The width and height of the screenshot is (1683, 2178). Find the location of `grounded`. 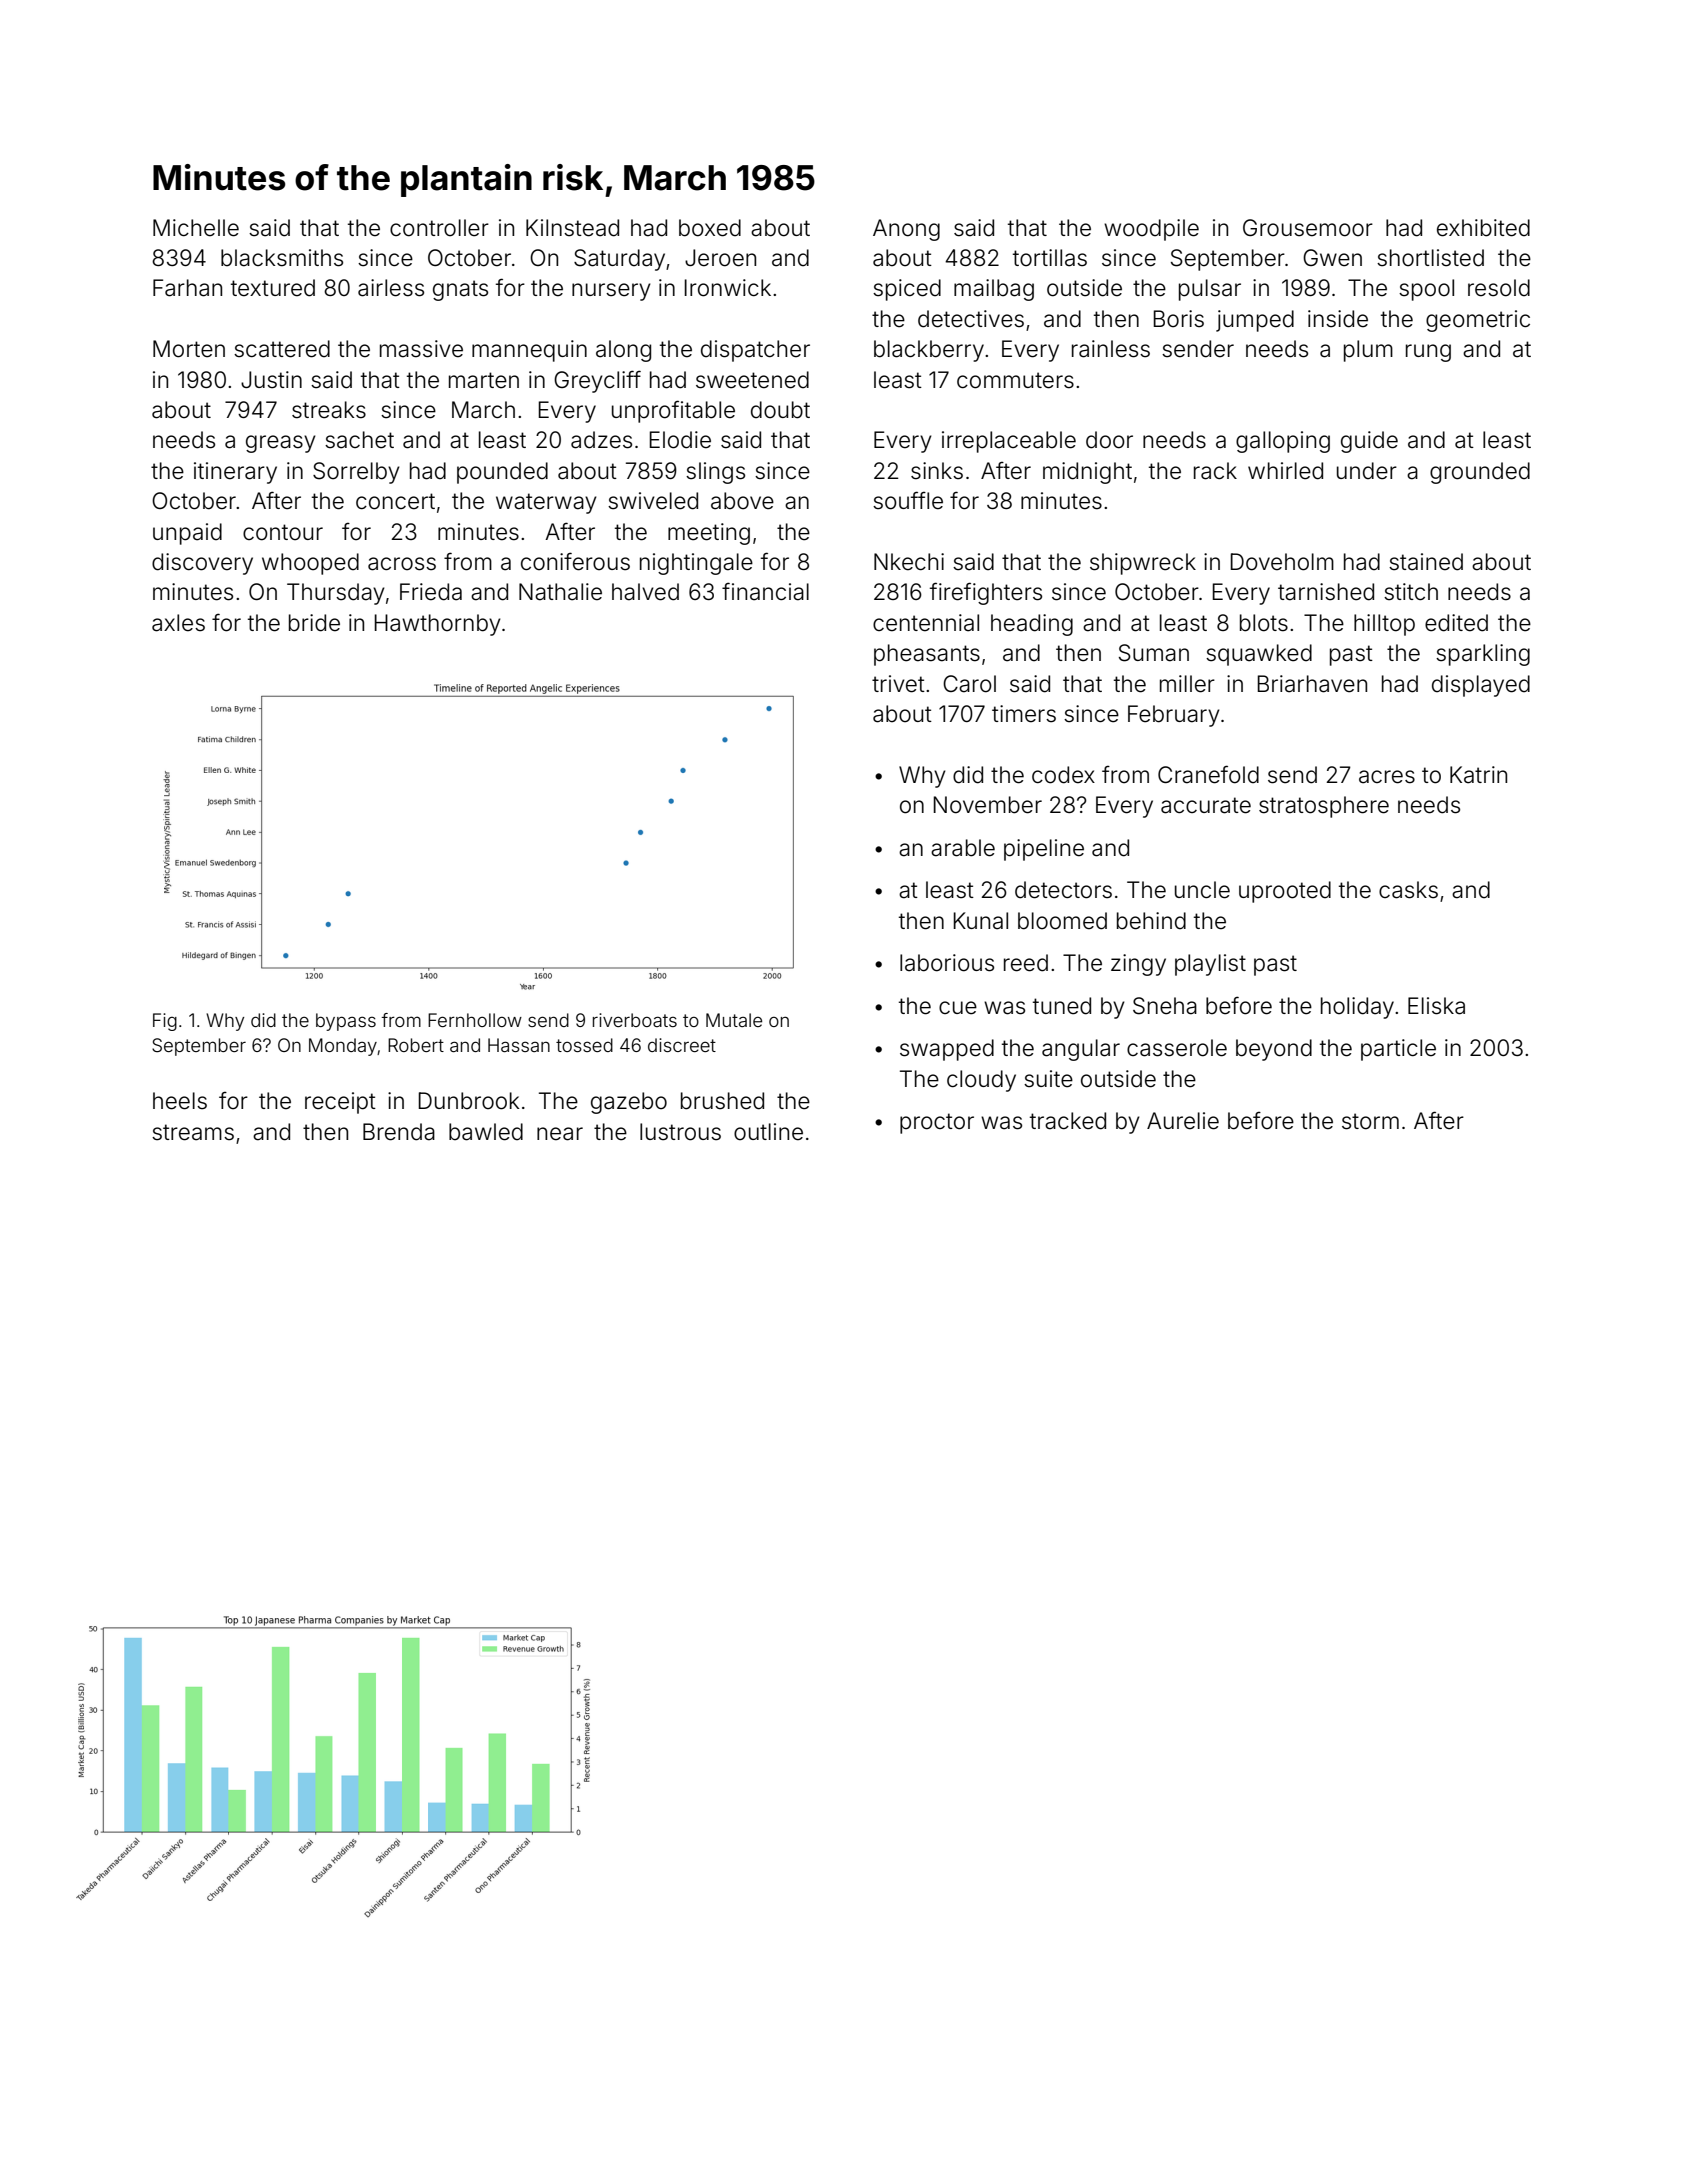

grounded is located at coordinates (1480, 473).
